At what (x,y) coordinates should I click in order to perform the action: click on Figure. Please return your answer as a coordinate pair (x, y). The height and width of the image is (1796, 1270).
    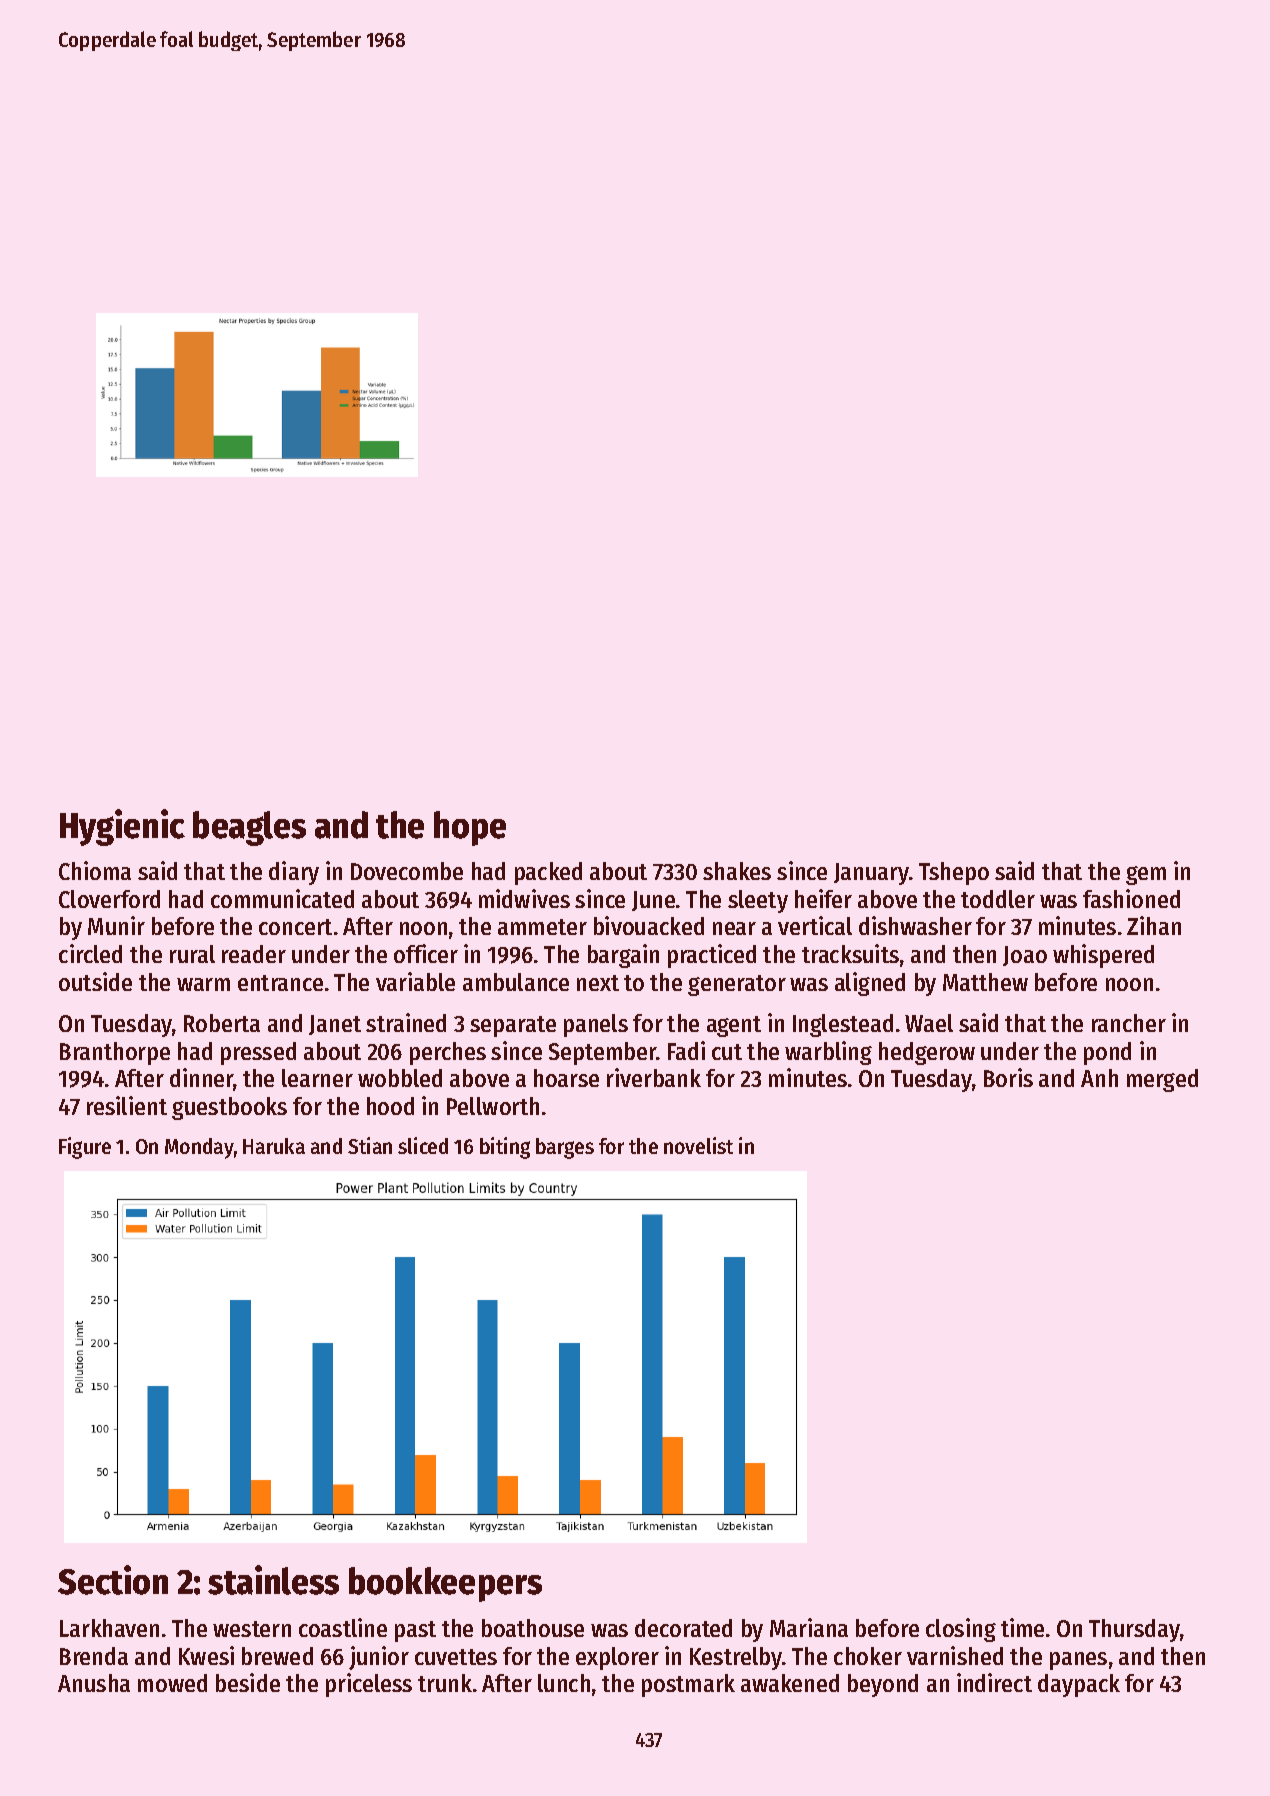
    Looking at the image, I should click on (85, 1148).
